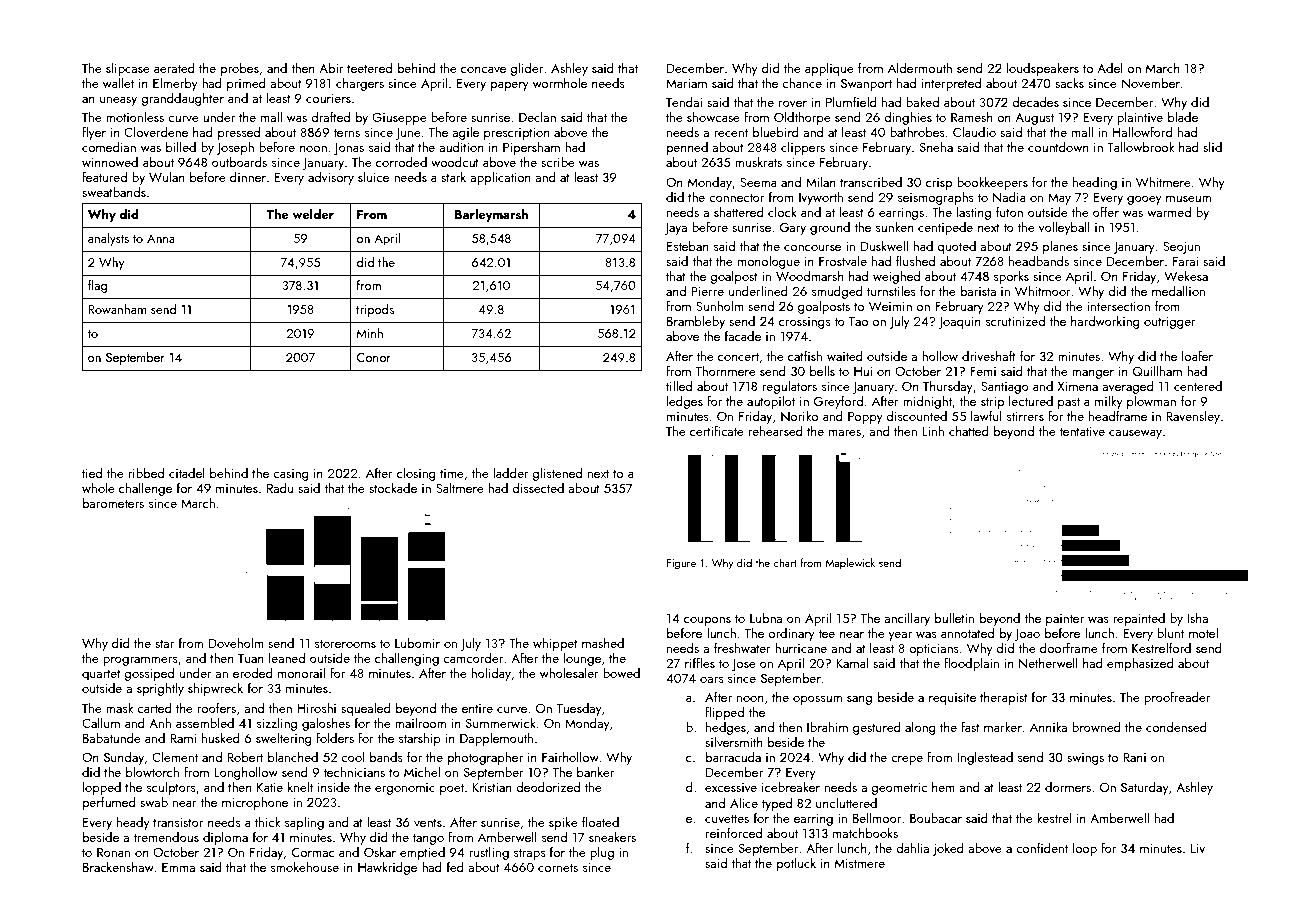 The width and height of the screenshot is (1308, 924). I want to click on Brambleby, so click(696, 322).
